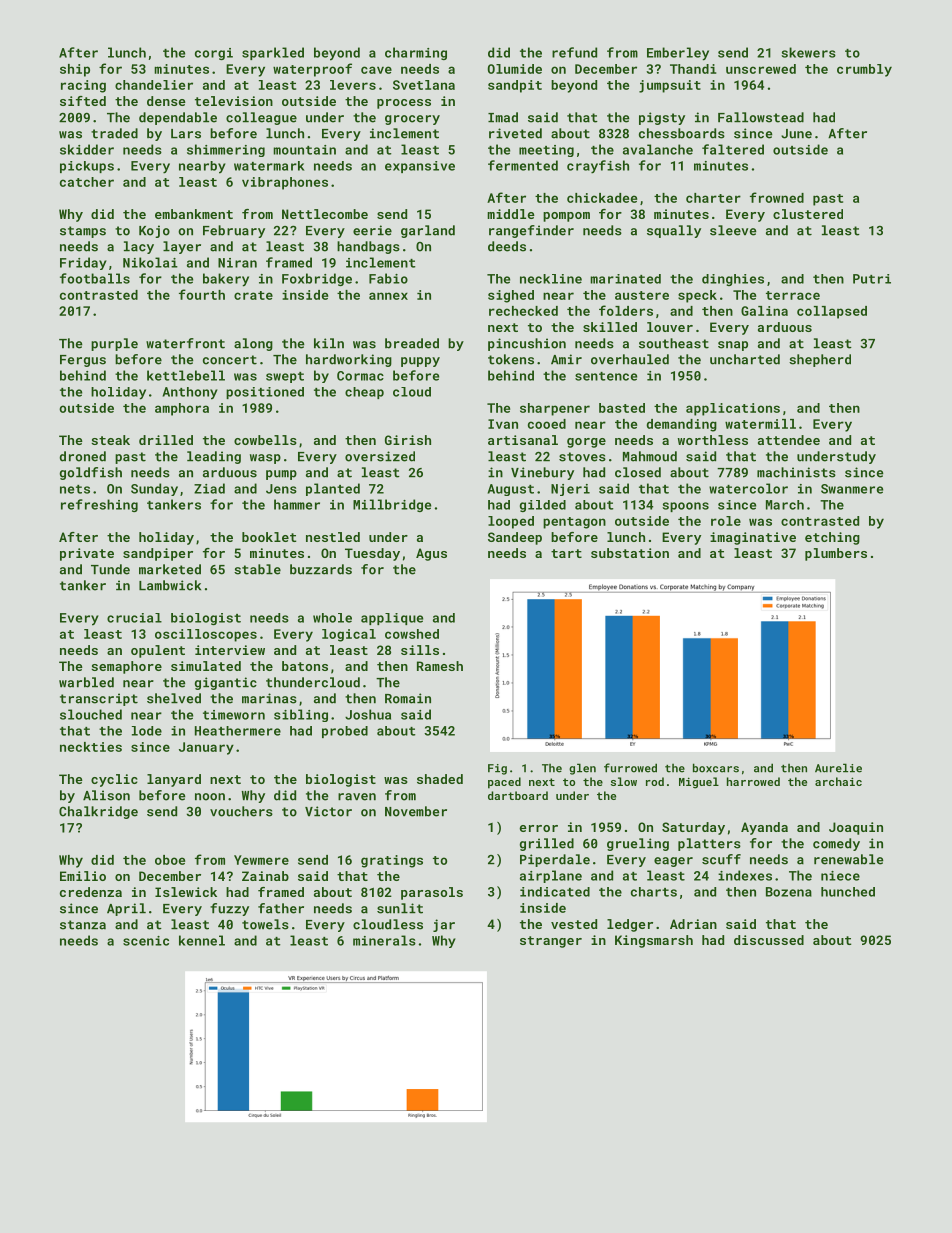 This page has height=1233, width=952. Describe the element at coordinates (598, 167) in the page. I see `crayfish` at that location.
